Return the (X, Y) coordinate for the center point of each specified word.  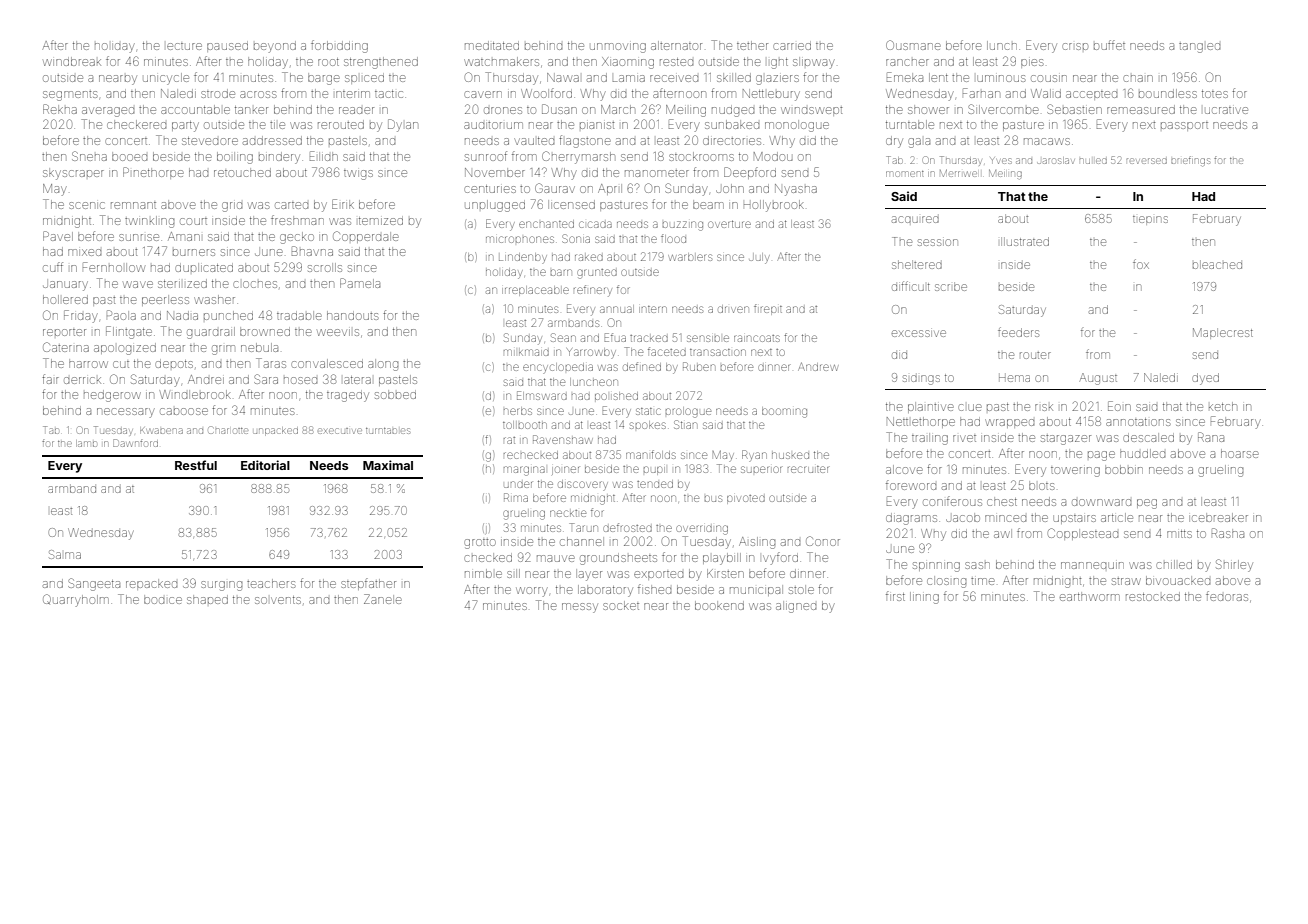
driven (733, 309)
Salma (65, 554)
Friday (81, 316)
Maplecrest (1223, 333)
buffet (1109, 45)
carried (792, 46)
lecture (184, 46)
